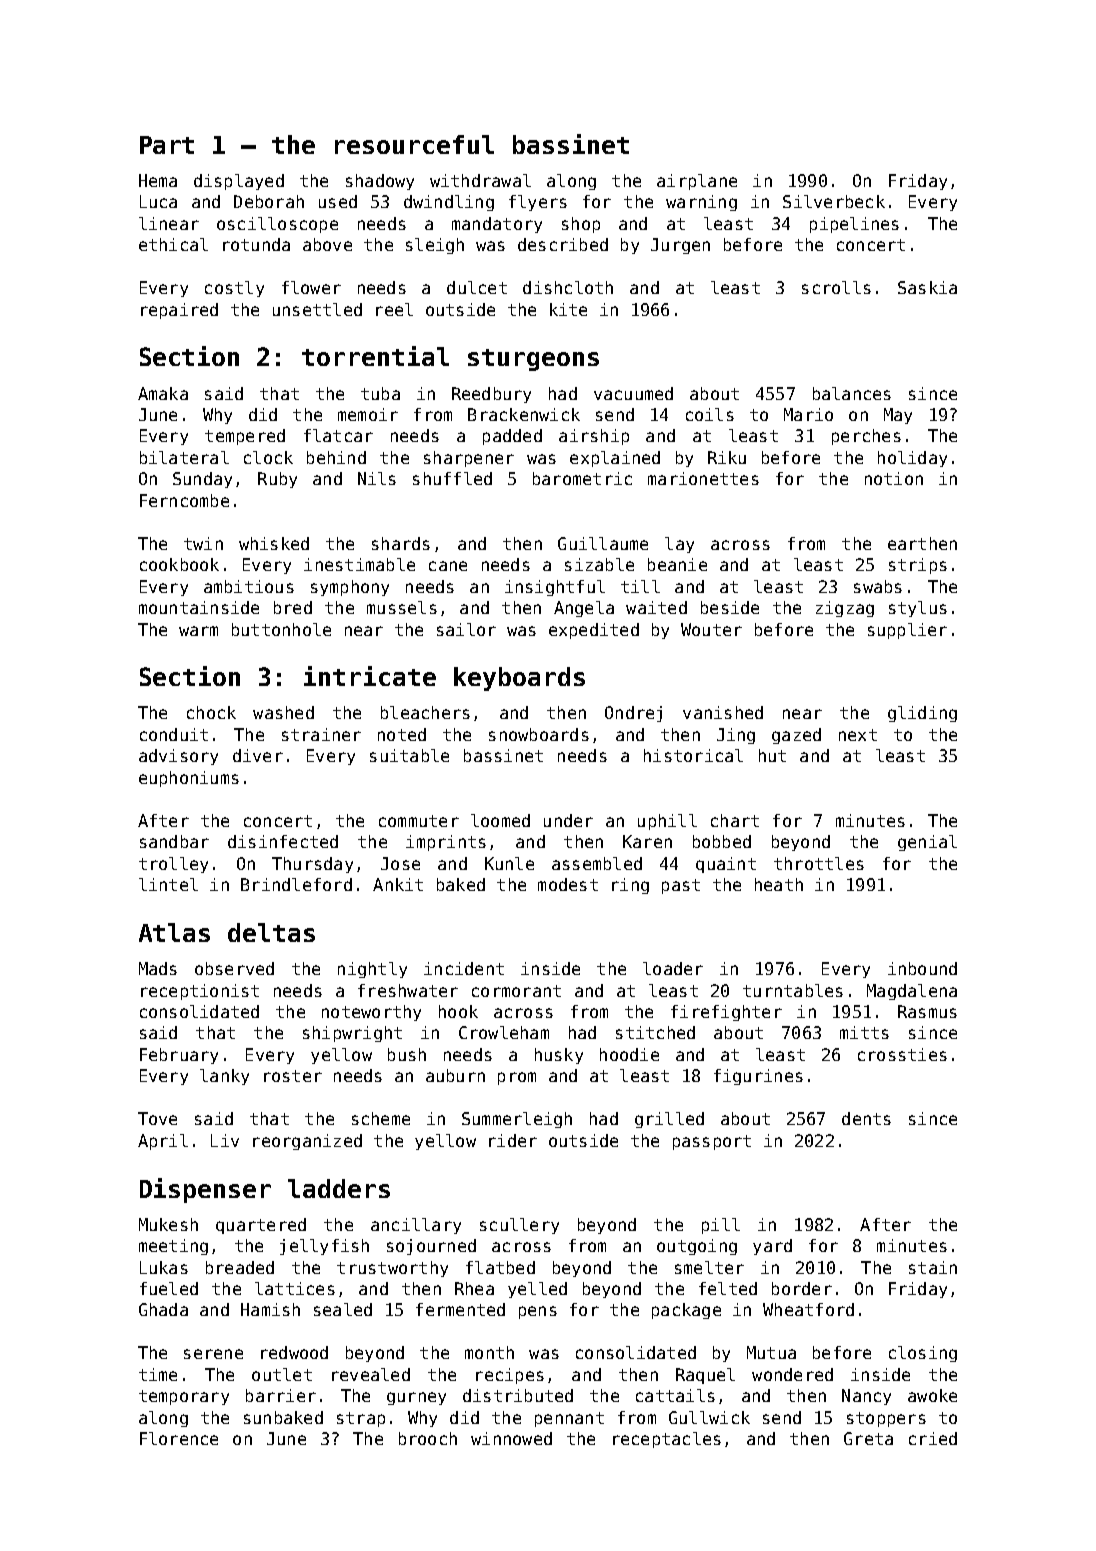 The width and height of the screenshot is (1096, 1551). Describe the element at coordinates (629, 1054) in the screenshot. I see `hoodie` at that location.
